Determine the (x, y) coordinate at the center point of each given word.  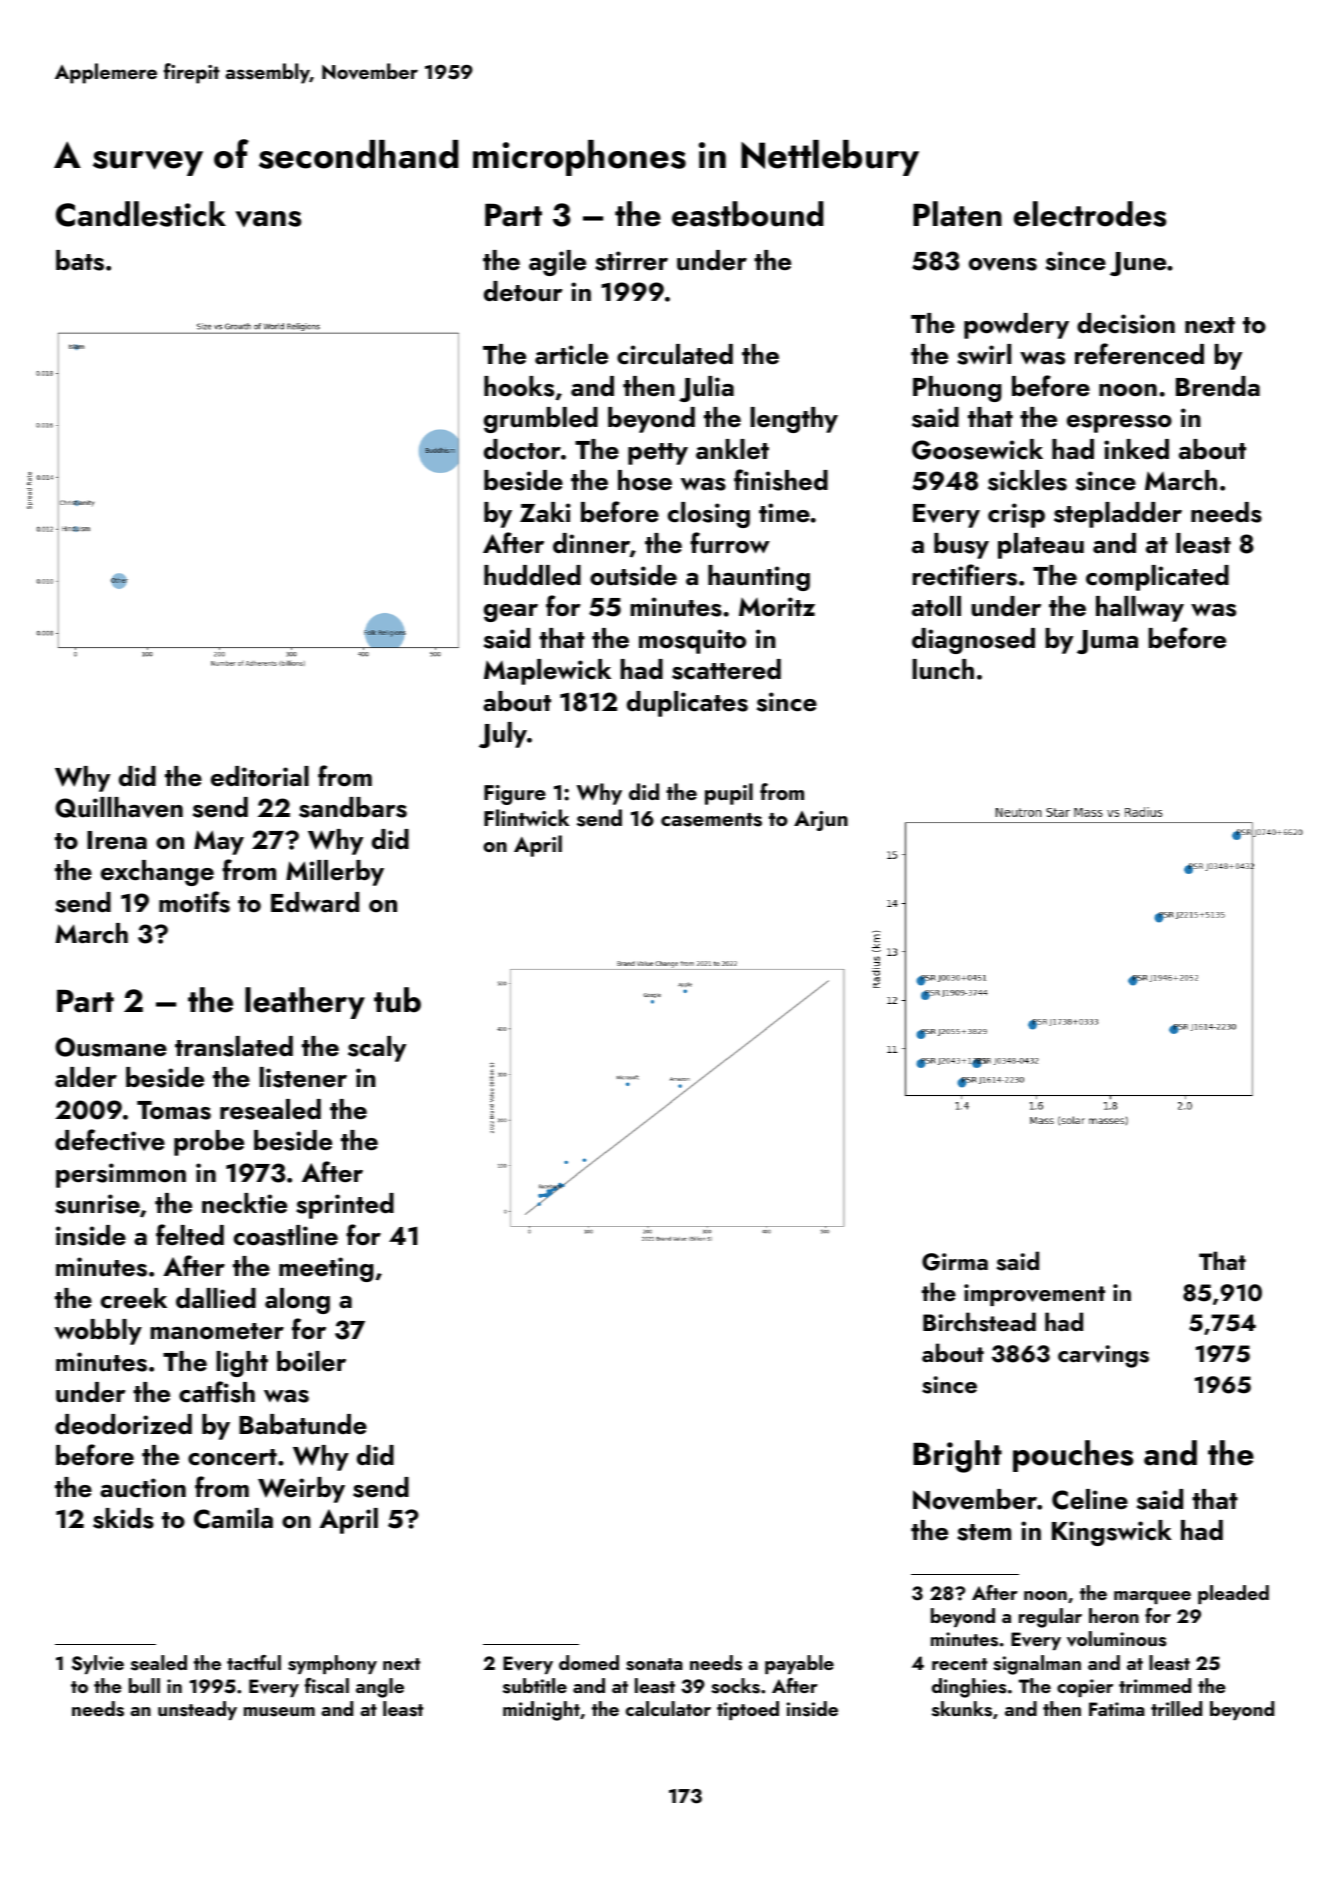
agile (557, 263)
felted (190, 1235)
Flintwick (526, 817)
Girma (955, 1262)
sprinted (345, 1206)
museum (279, 1712)
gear (511, 613)
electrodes (1090, 214)
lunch (943, 669)
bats (80, 260)
